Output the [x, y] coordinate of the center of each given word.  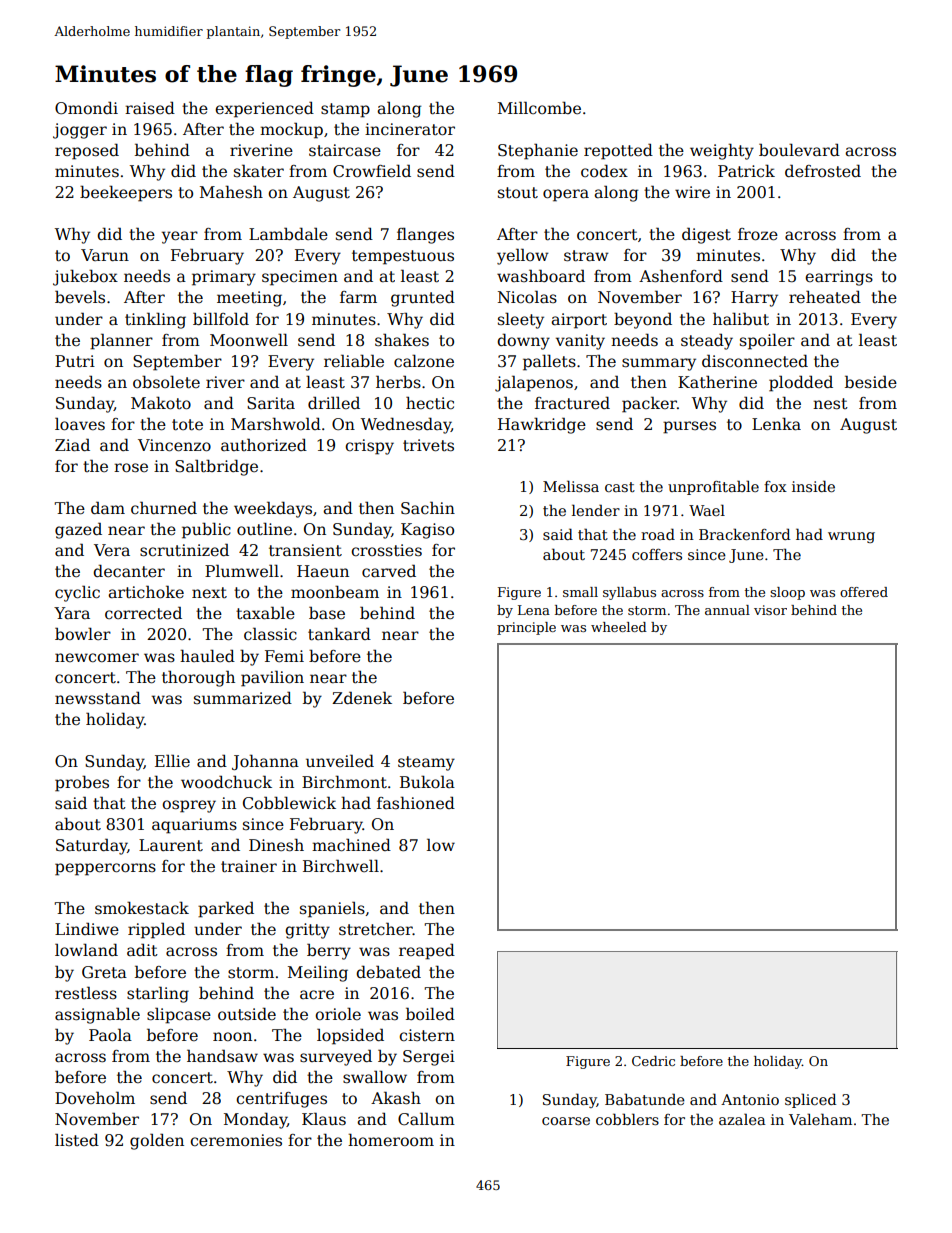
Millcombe [539, 107]
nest [830, 403]
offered [864, 592]
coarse [566, 1121]
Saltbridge [216, 467]
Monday [255, 1121]
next [209, 592]
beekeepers [126, 193]
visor [770, 610]
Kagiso [427, 531]
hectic [430, 402]
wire [692, 192]
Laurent [171, 845]
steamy [426, 763]
